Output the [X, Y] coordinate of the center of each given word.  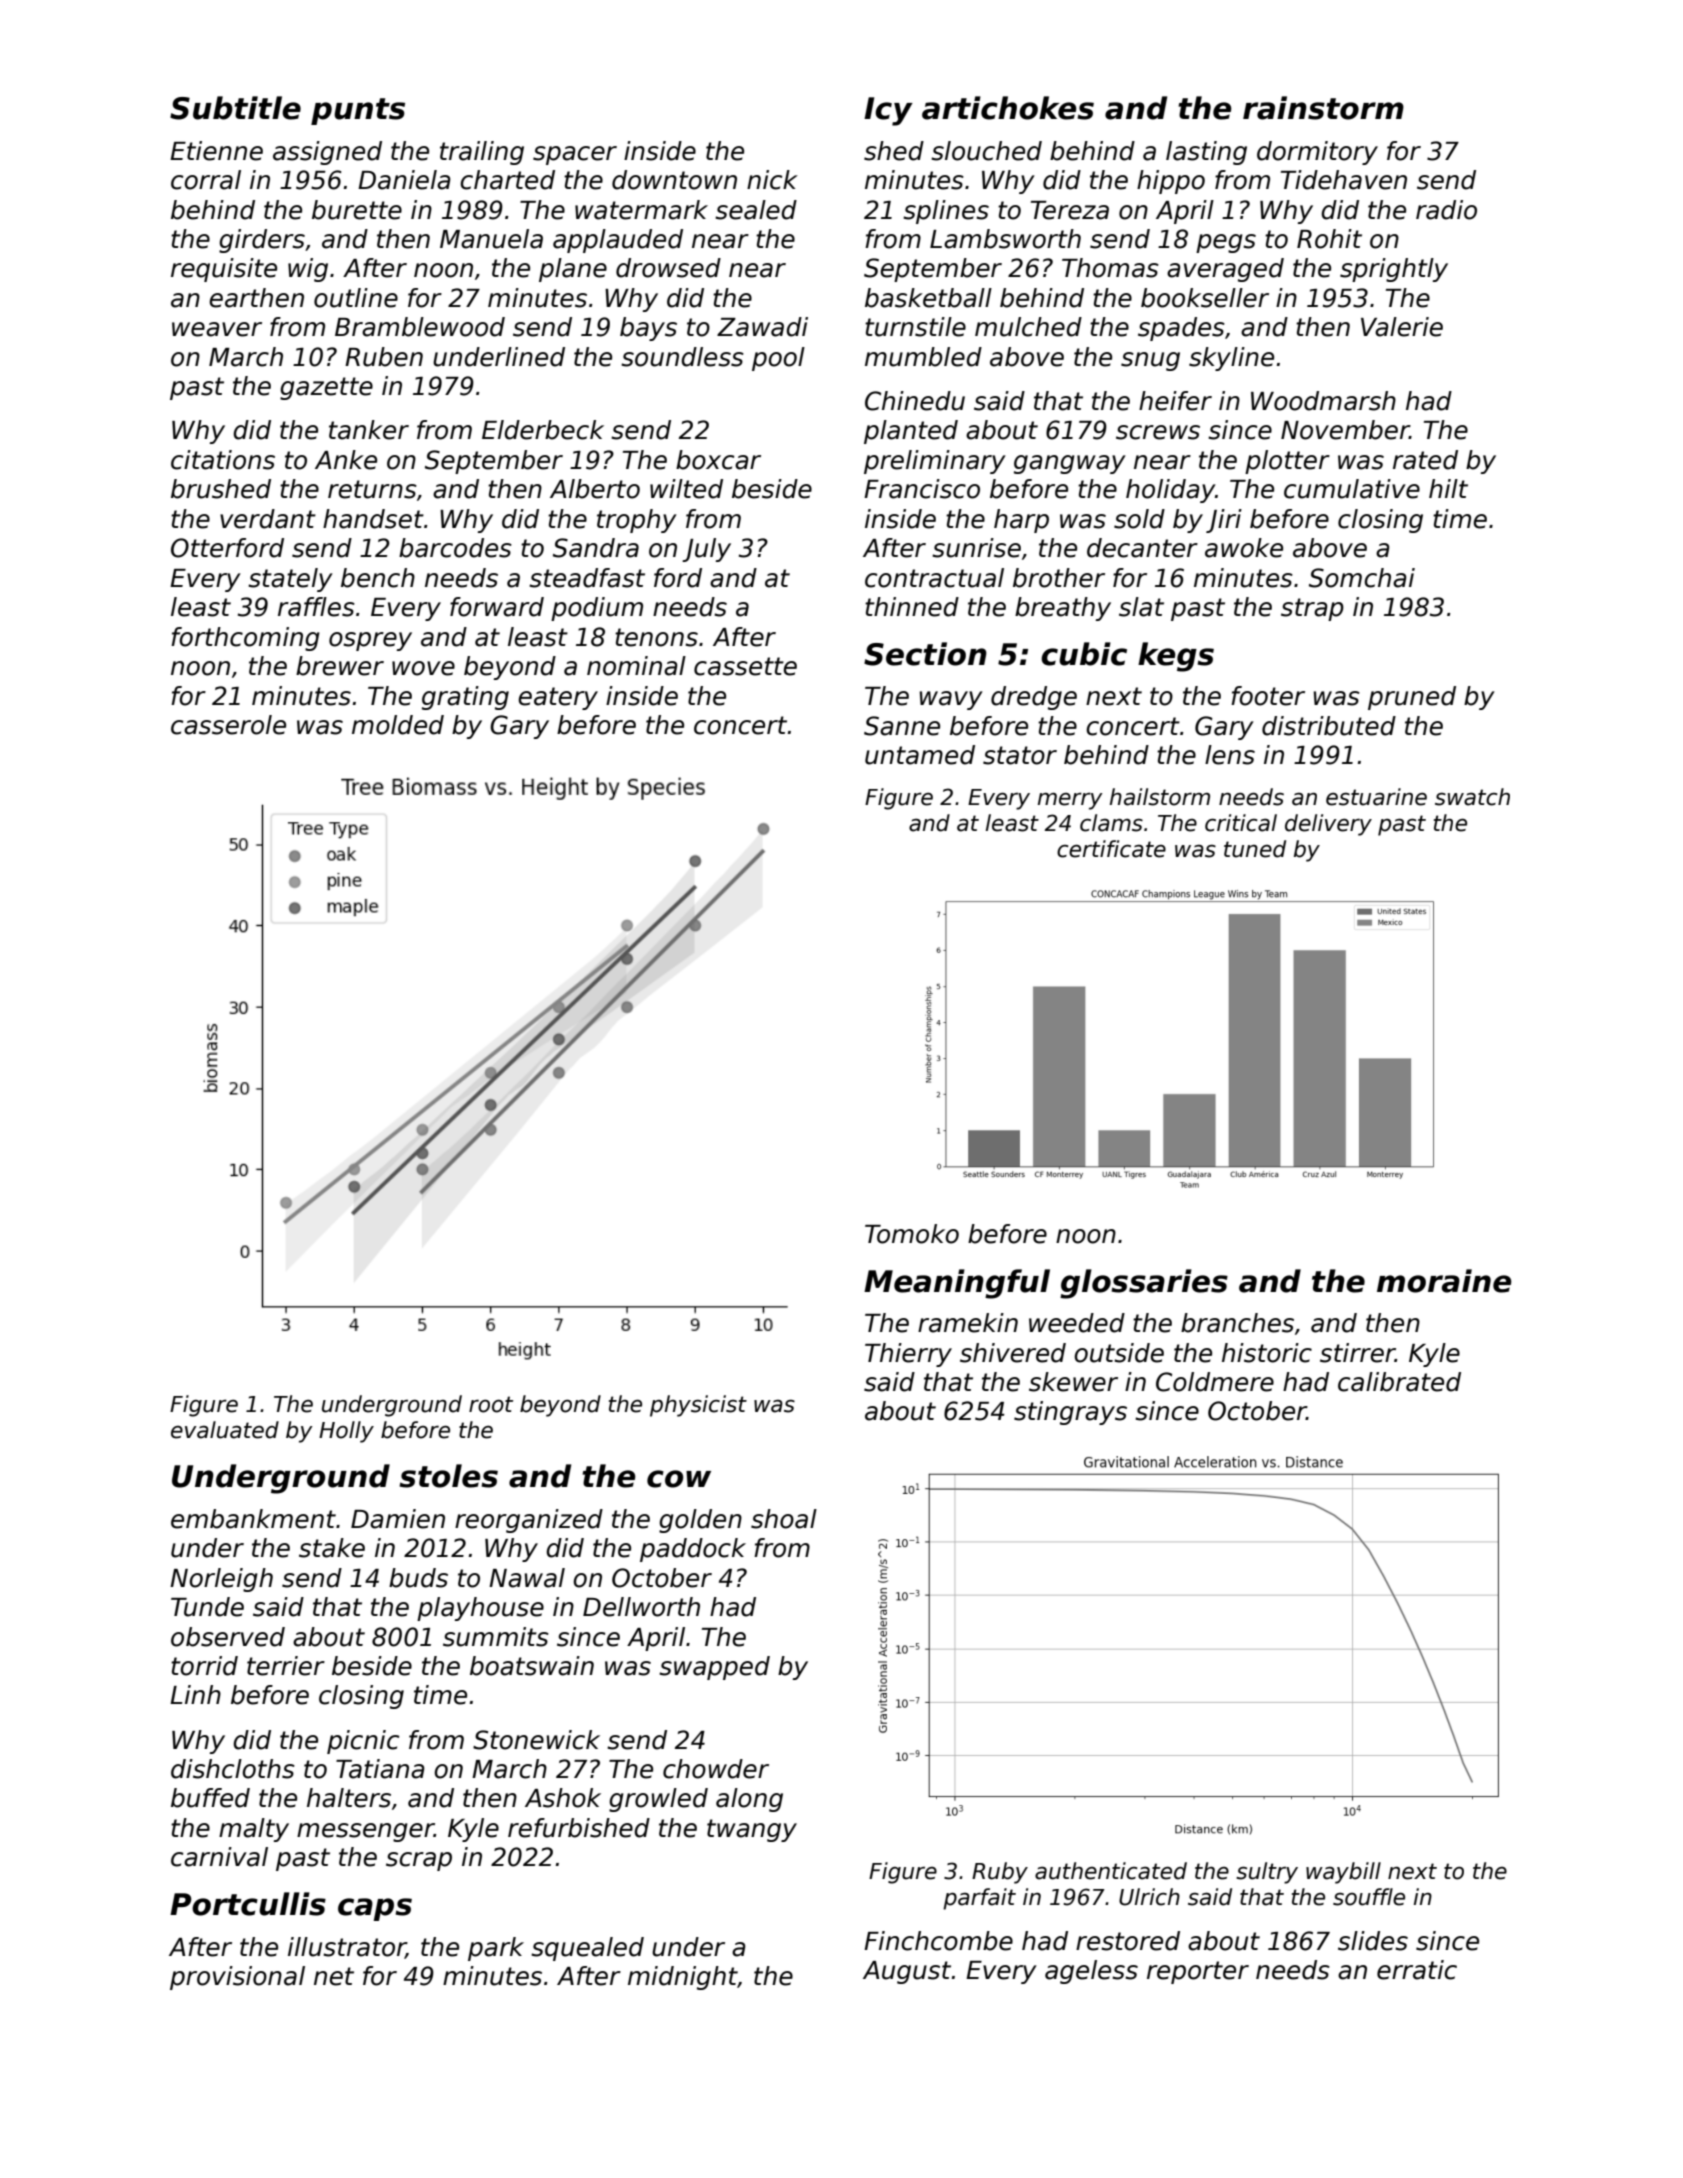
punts [358, 111]
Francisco [922, 489]
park [496, 1949]
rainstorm [1323, 108]
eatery [558, 698]
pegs [1226, 243]
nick [772, 180]
